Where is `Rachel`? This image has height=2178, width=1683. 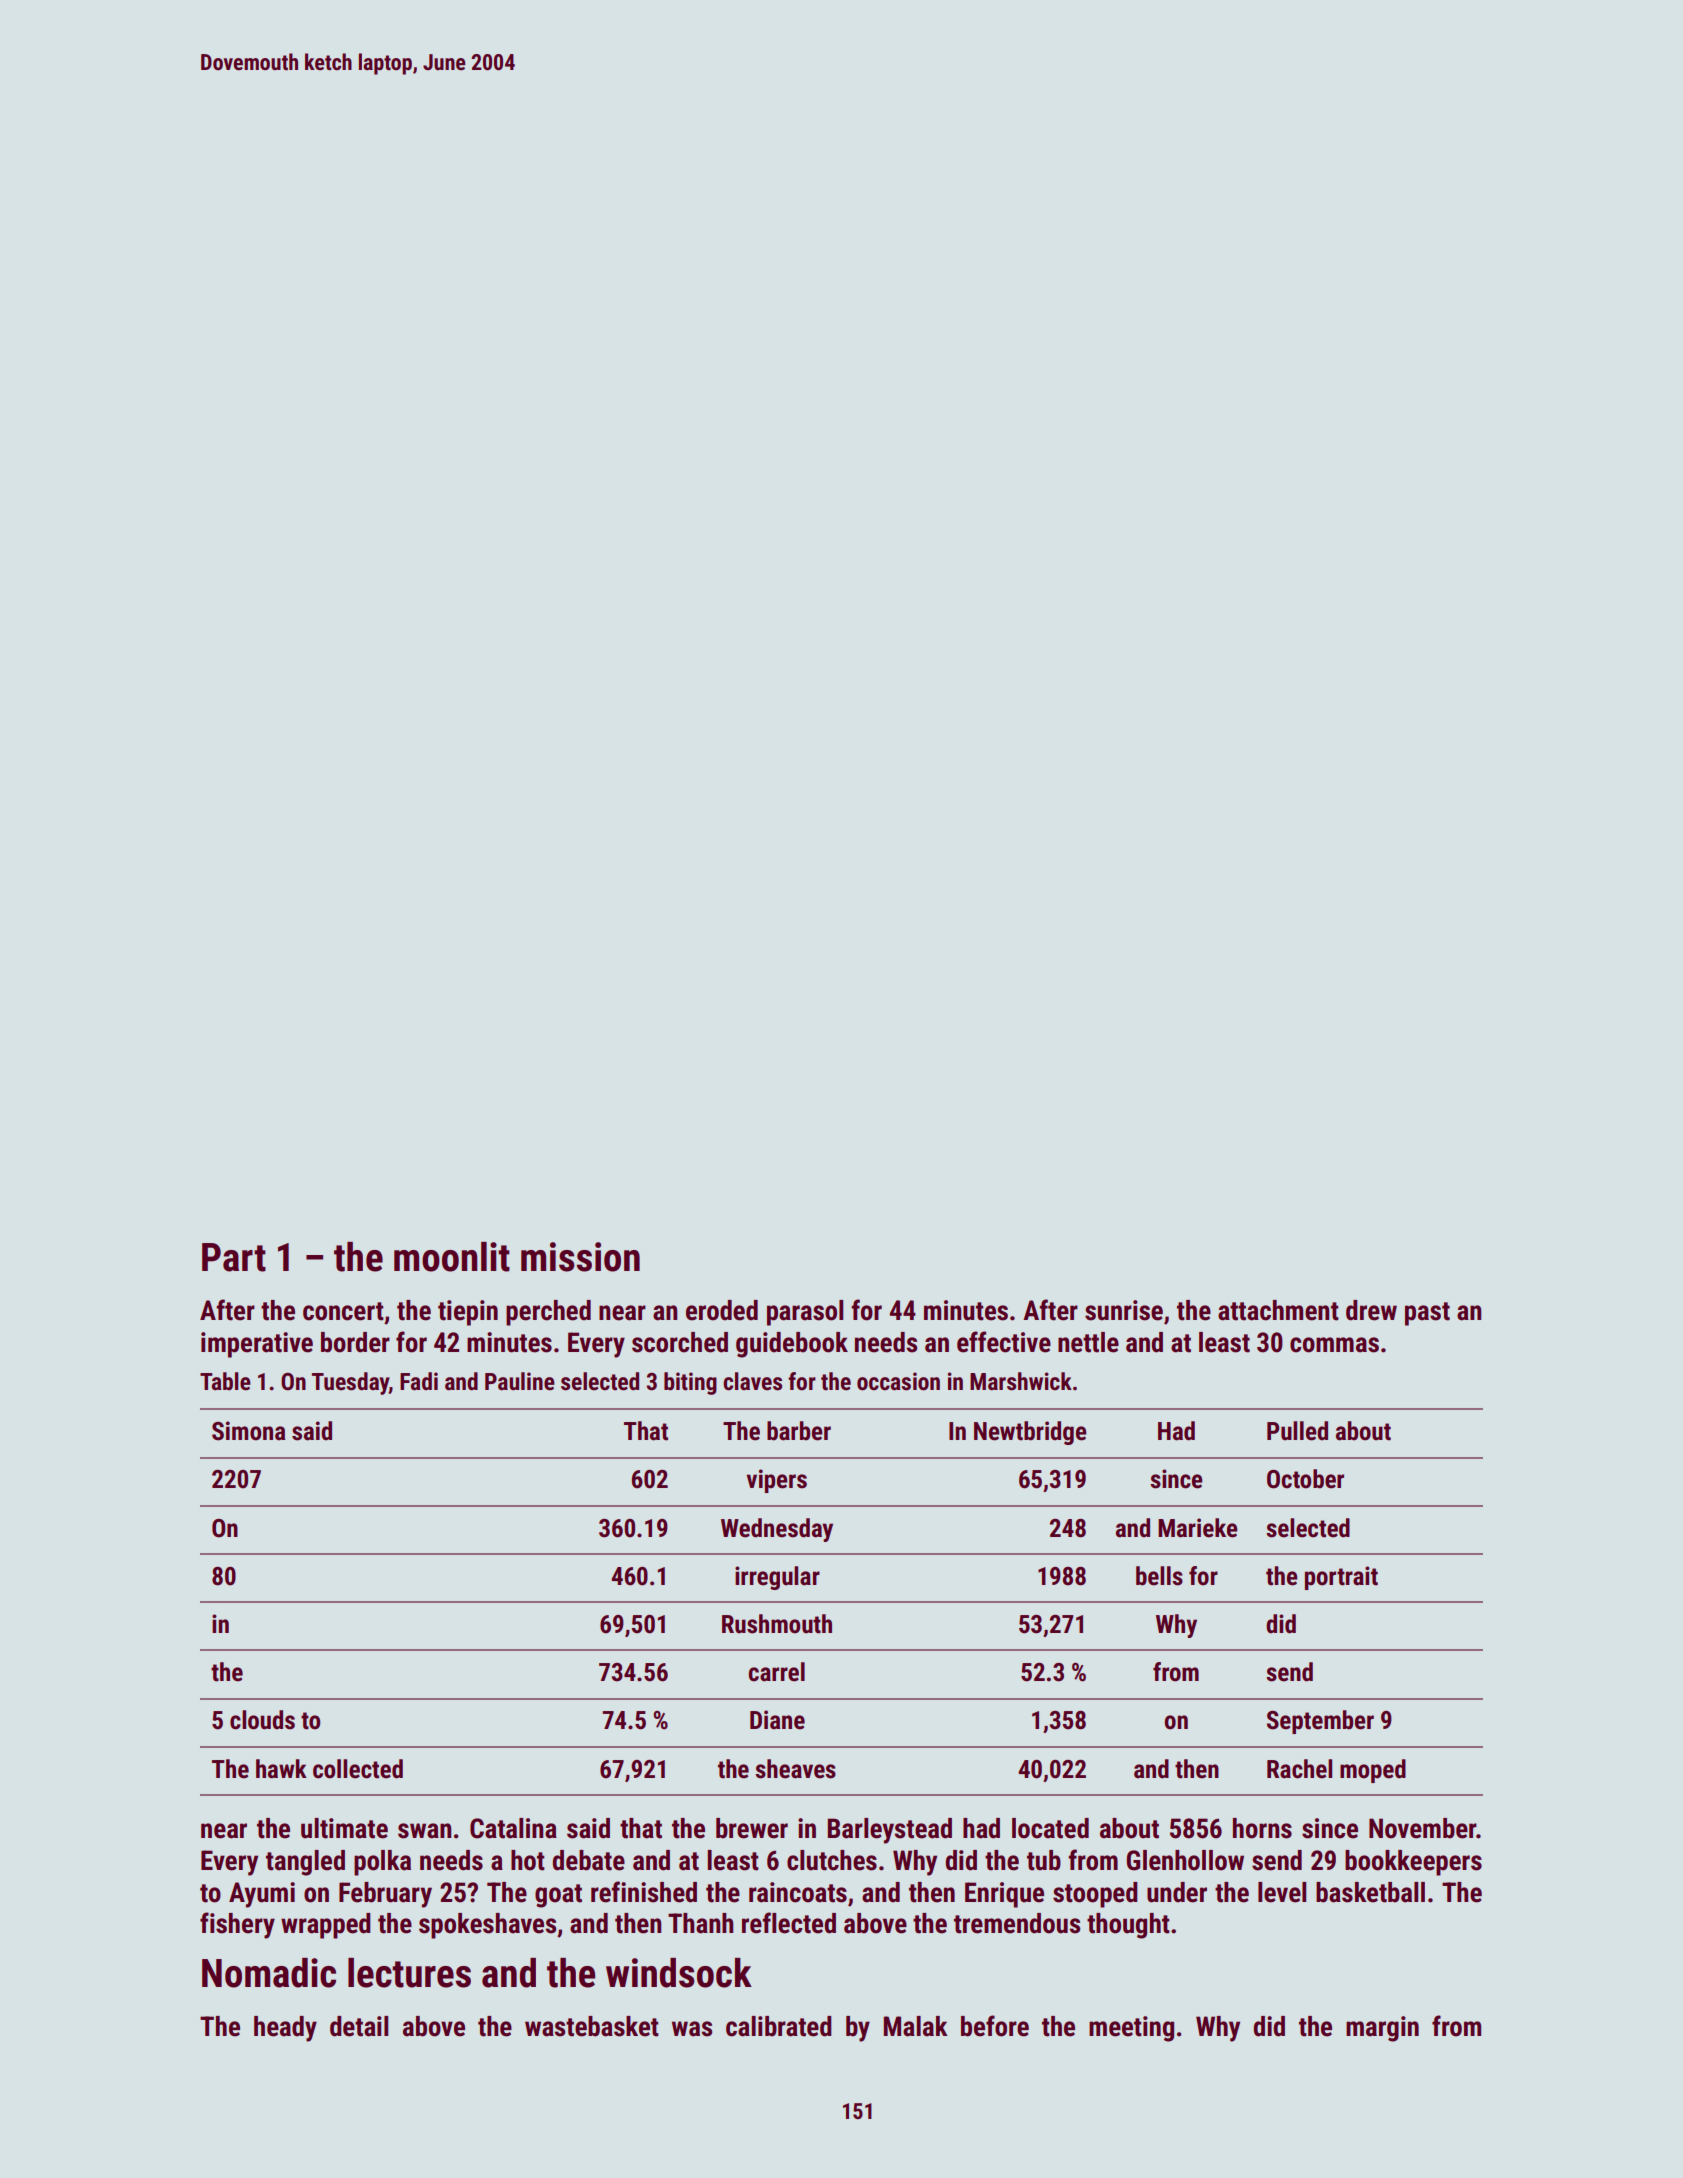
Rachel is located at coordinates (1299, 1769).
